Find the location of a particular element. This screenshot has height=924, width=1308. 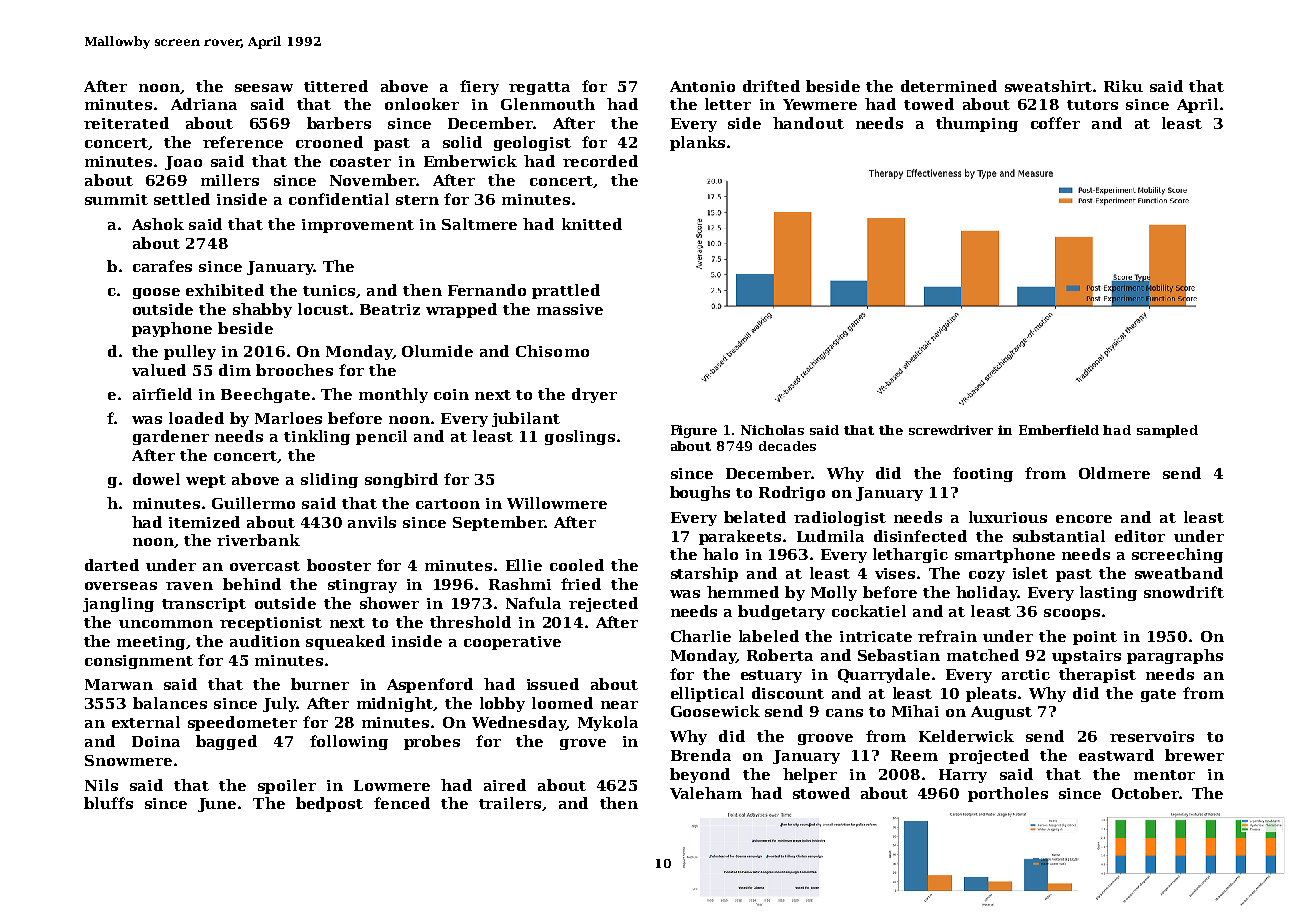

Doina is located at coordinates (156, 741).
